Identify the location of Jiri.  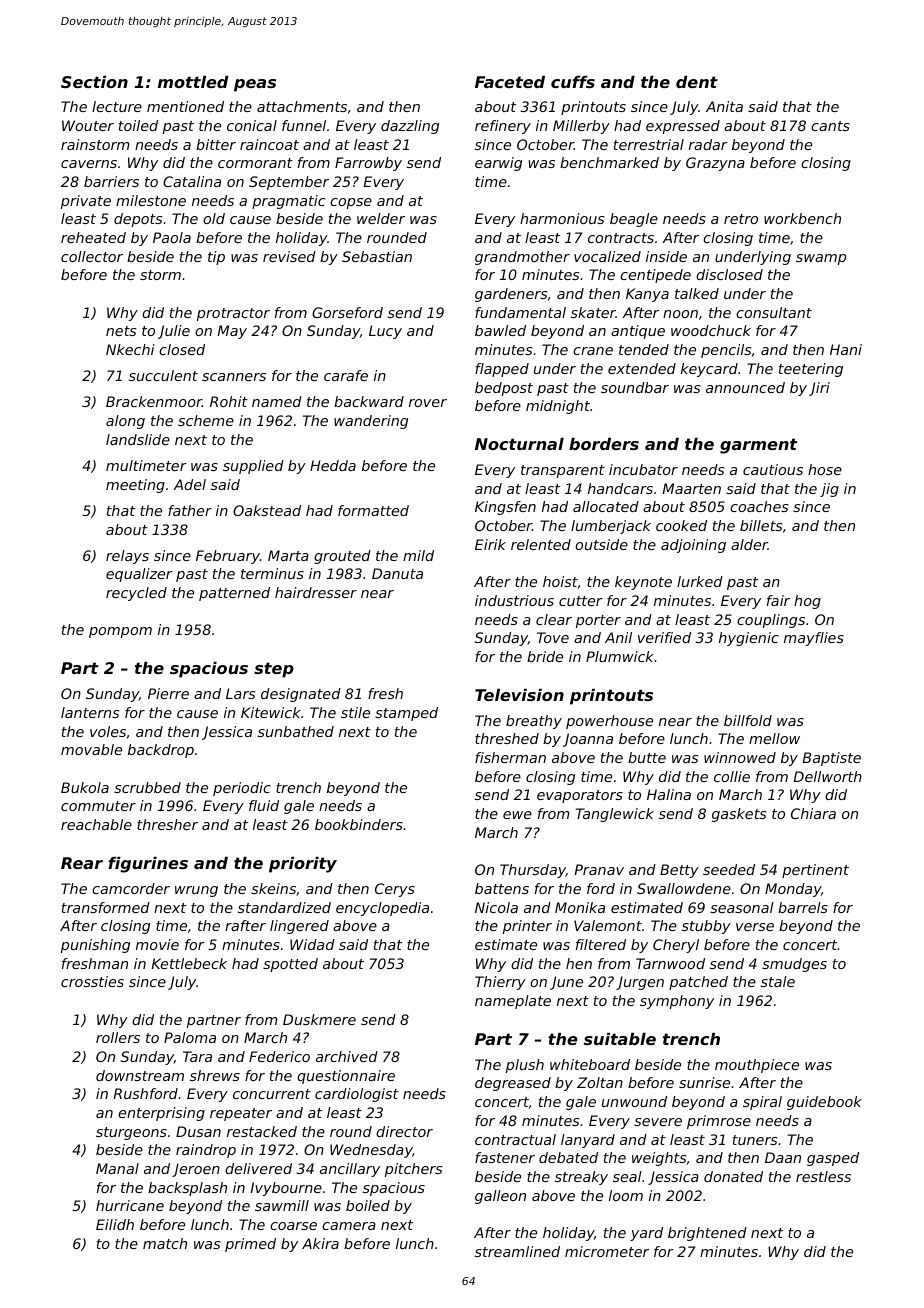
(819, 389).
